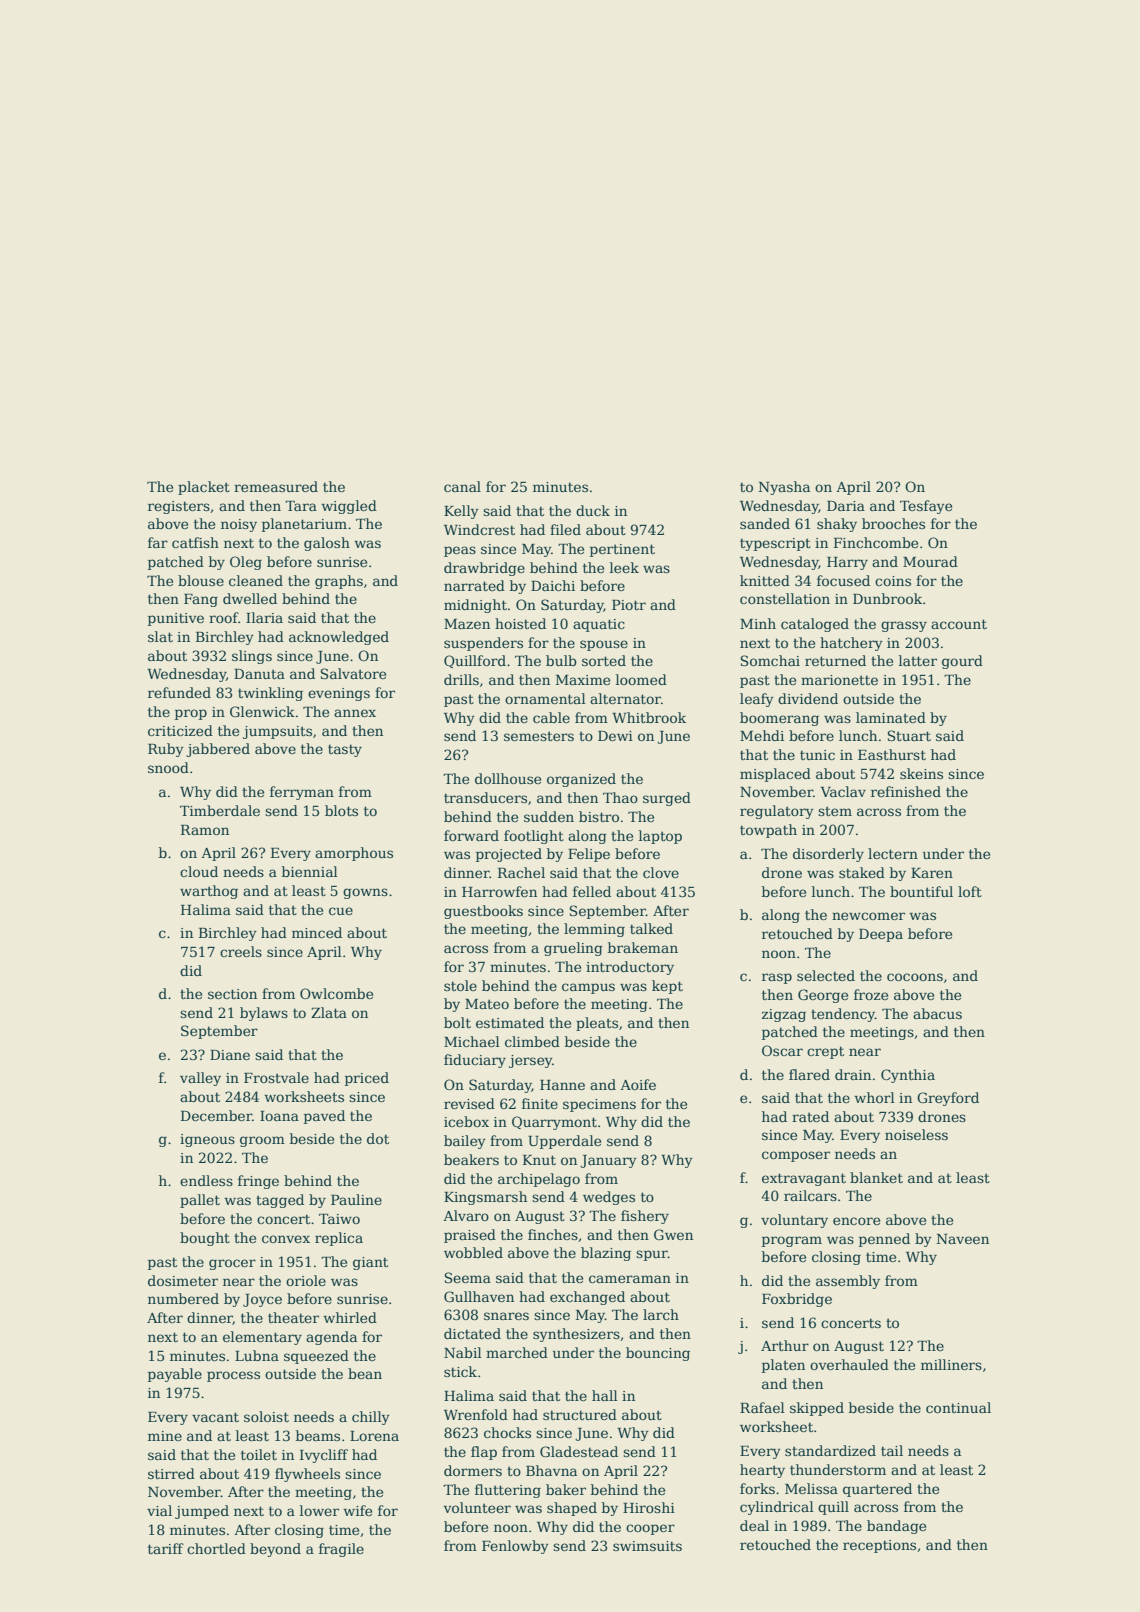 This document has width=1140, height=1612. I want to click on receptions, so click(879, 1546).
